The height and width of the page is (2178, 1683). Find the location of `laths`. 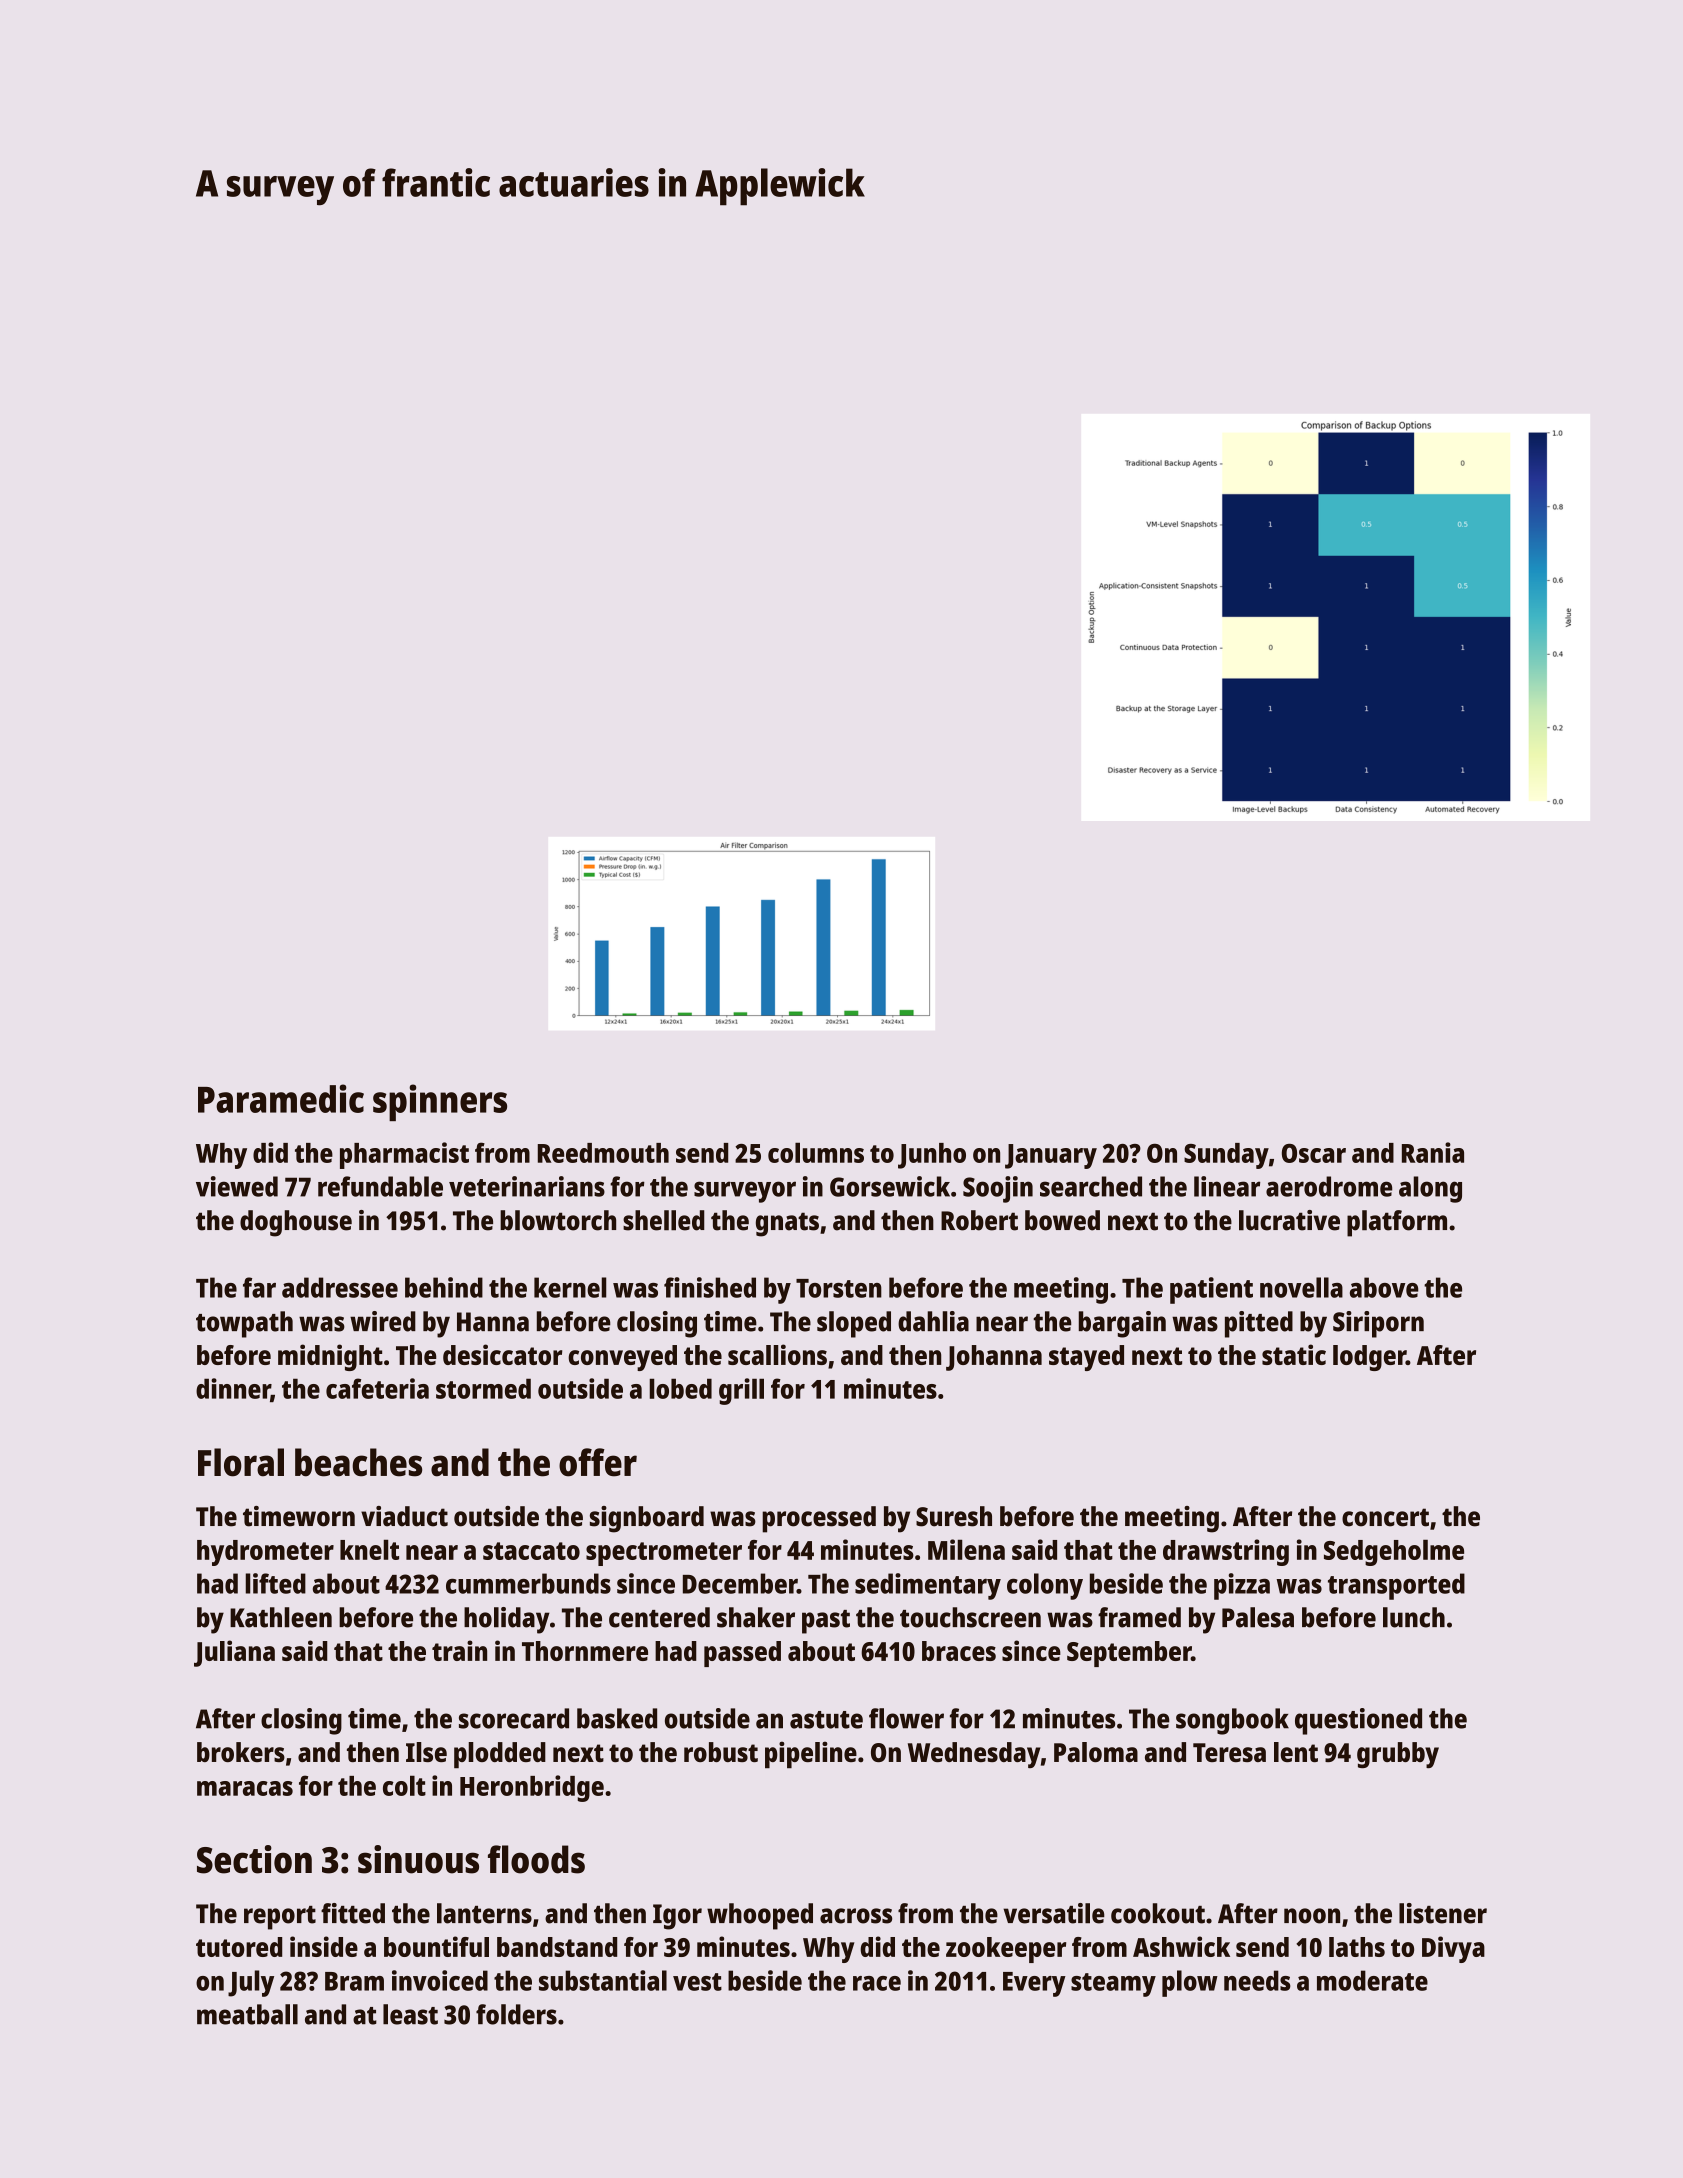

laths is located at coordinates (1357, 1947).
